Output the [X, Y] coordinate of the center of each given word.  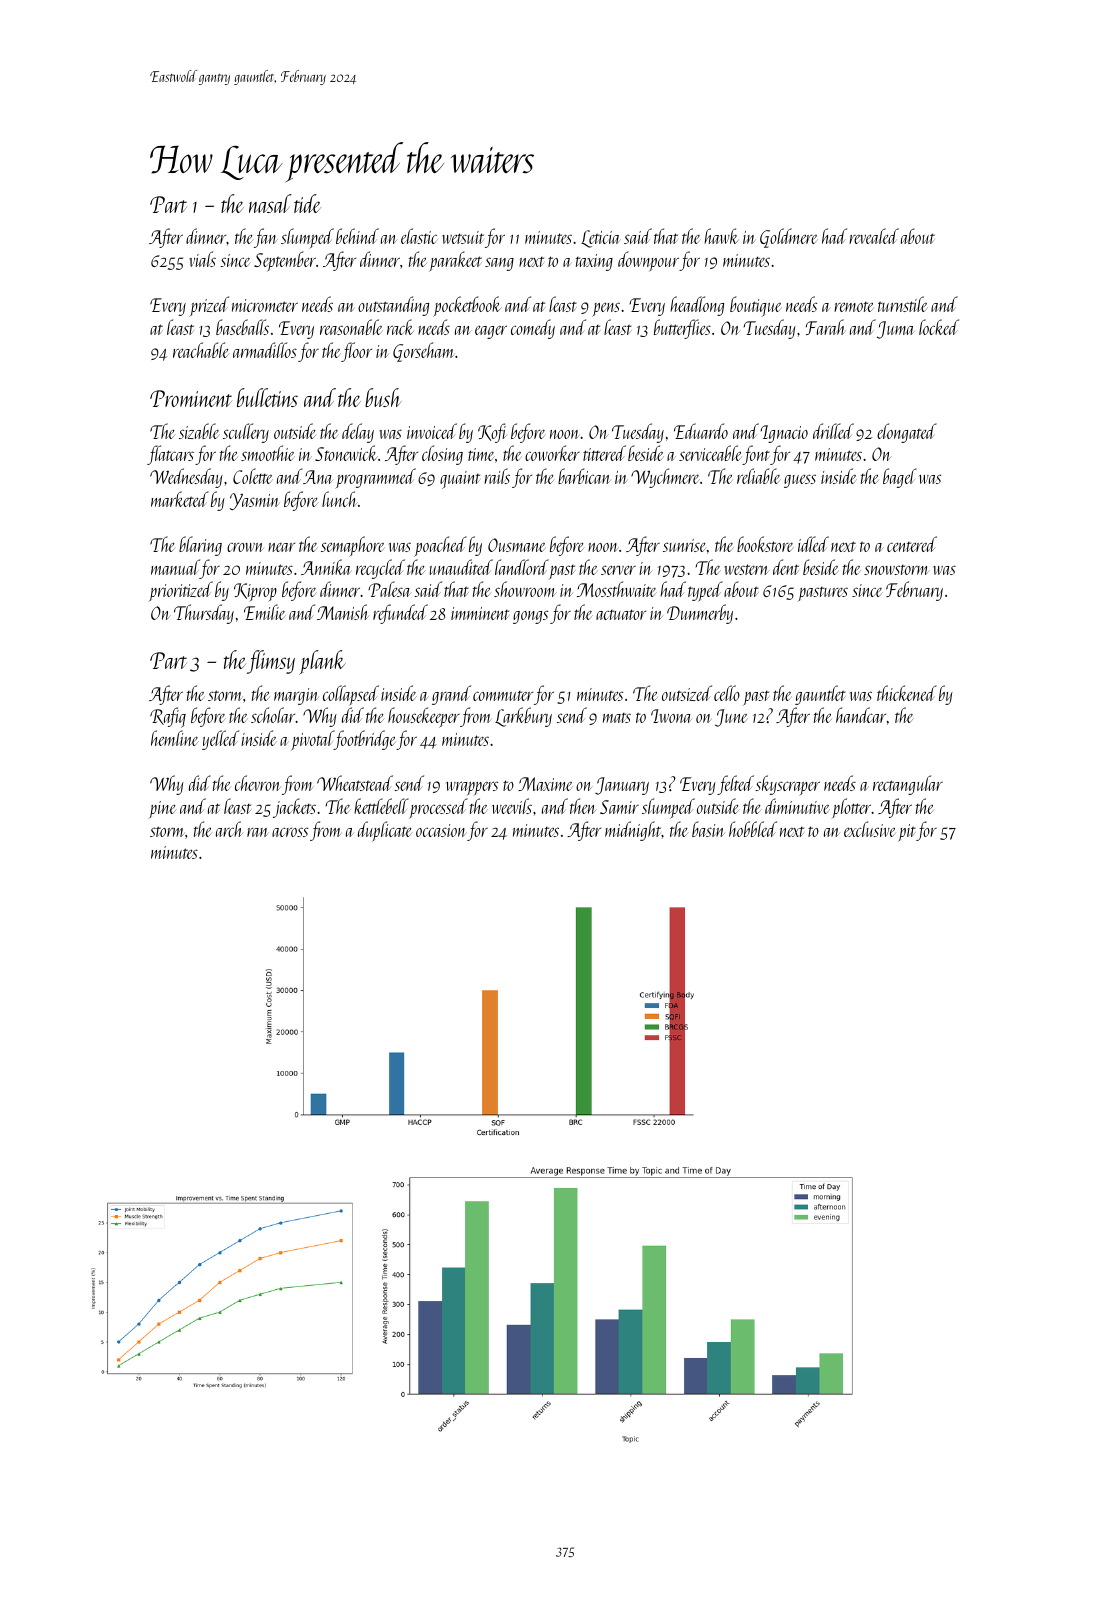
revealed [874, 236]
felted [735, 785]
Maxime [545, 784]
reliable [759, 476]
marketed [180, 499]
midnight [633, 831]
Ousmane [517, 545]
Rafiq [168, 717]
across [290, 832]
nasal [270, 203]
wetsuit [463, 237]
